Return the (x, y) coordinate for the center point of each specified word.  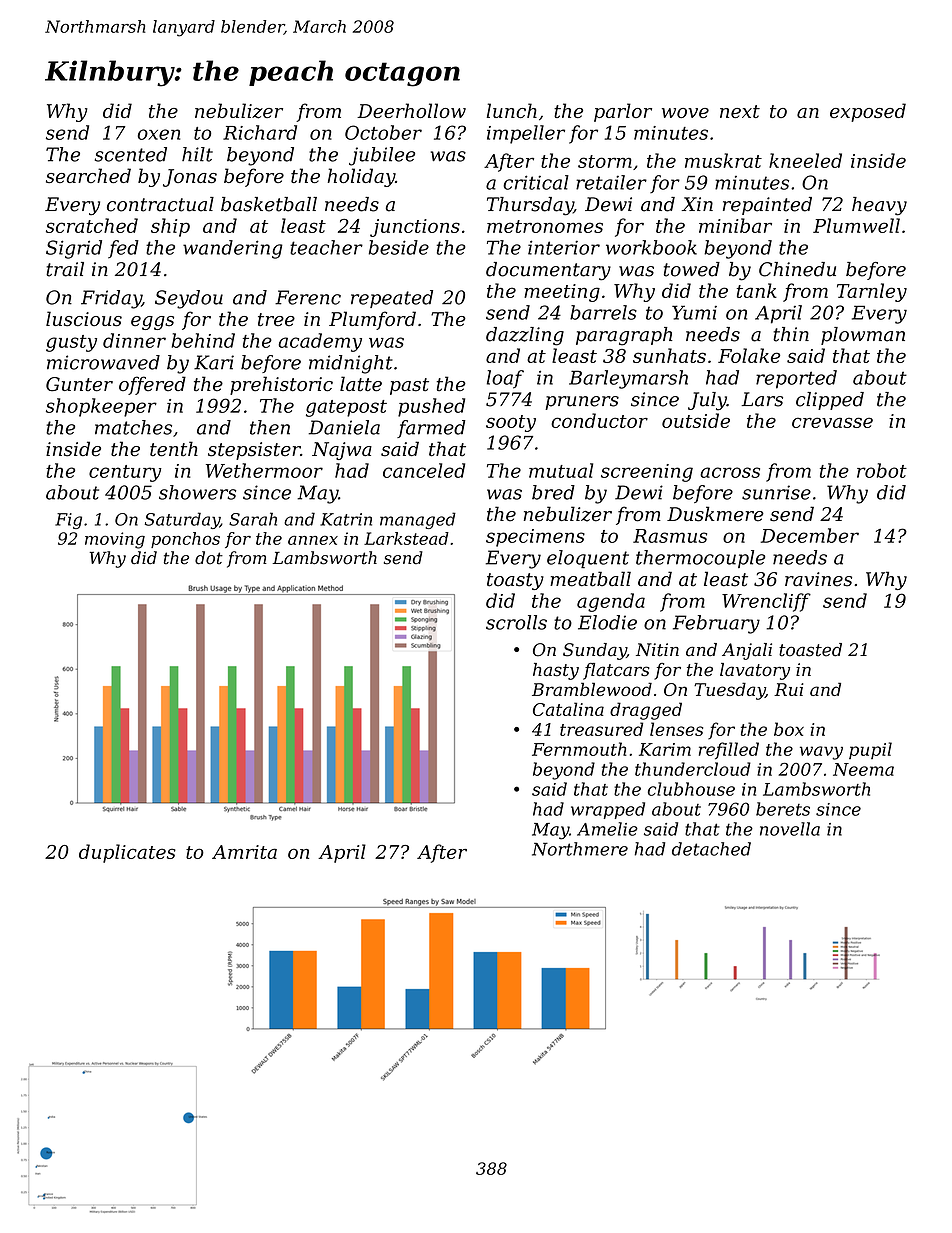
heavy (879, 206)
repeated (392, 299)
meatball (590, 579)
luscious (84, 319)
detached (711, 849)
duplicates (127, 853)
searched (88, 175)
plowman (863, 336)
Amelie (607, 829)
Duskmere (715, 514)
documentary (548, 271)
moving (115, 540)
